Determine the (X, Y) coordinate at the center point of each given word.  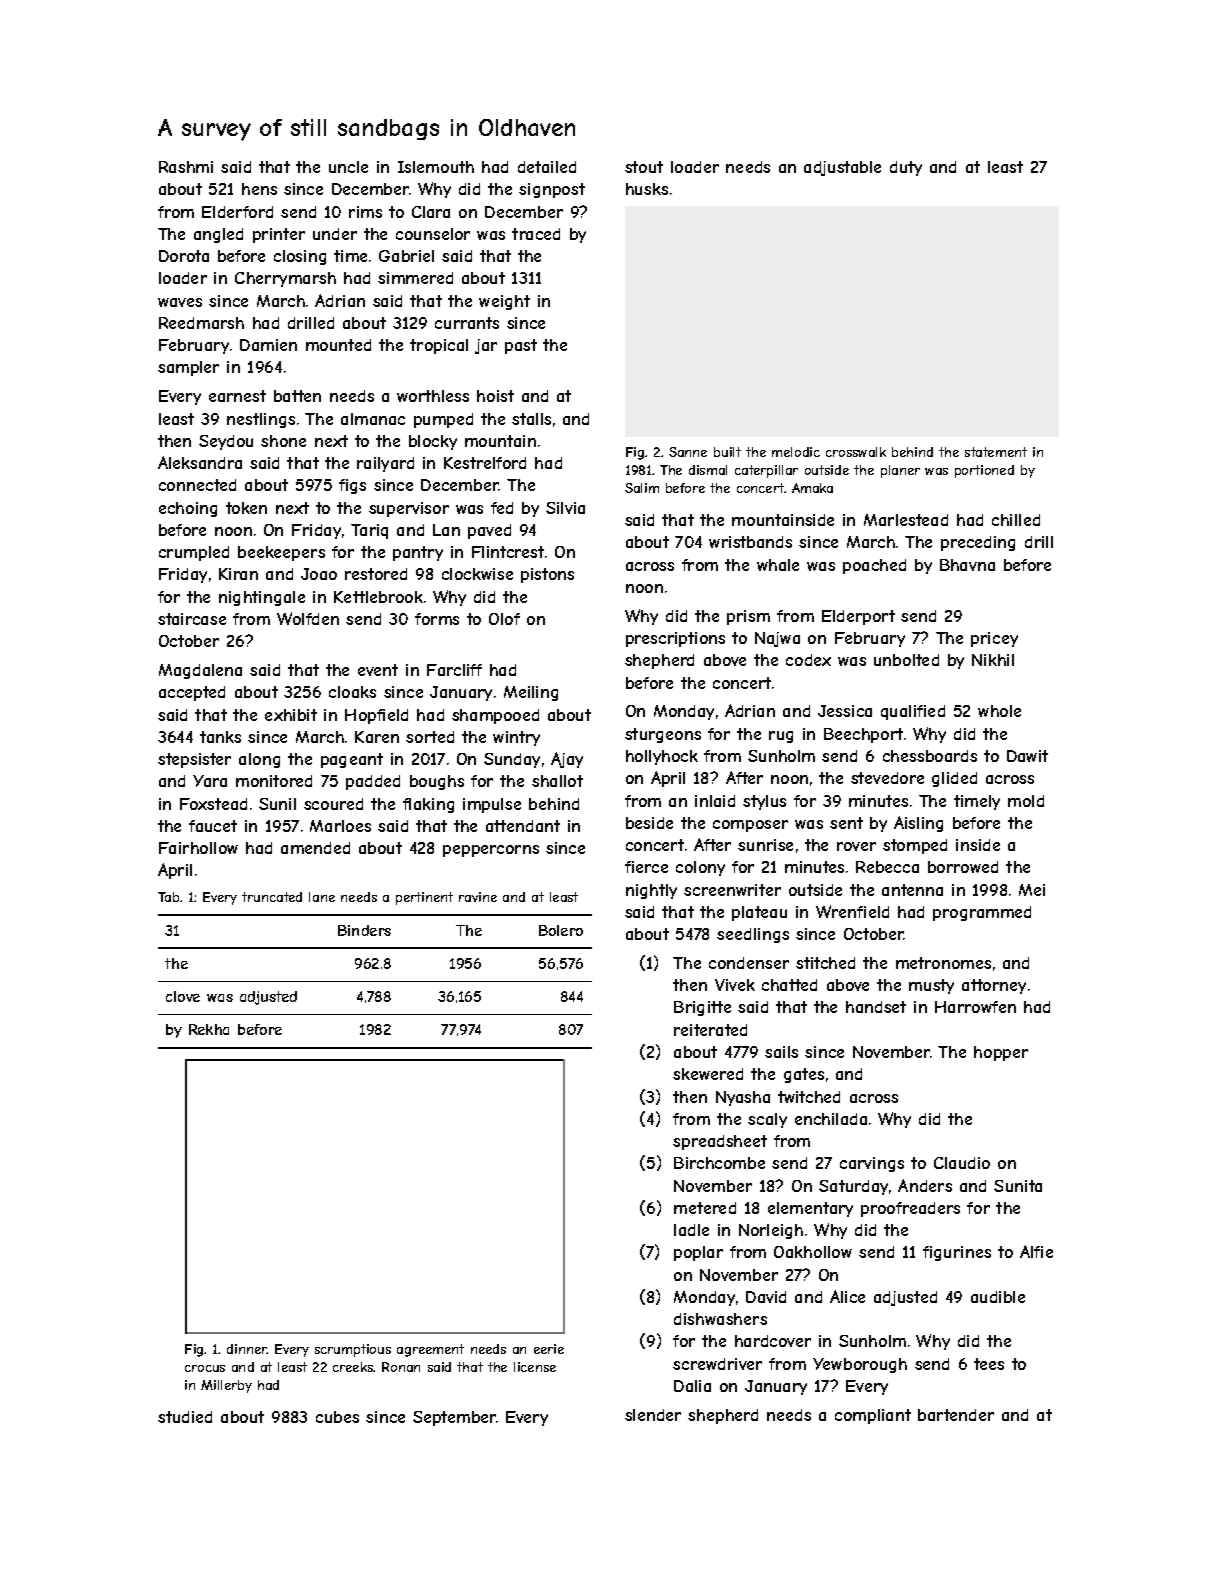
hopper (1001, 1053)
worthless (433, 396)
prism (748, 617)
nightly (651, 891)
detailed (547, 167)
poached (874, 566)
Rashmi (186, 167)
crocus (205, 1368)
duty (906, 168)
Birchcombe (719, 1163)
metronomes (943, 963)
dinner (247, 1349)
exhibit (291, 715)
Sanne (688, 452)
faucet (213, 826)
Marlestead (906, 520)
